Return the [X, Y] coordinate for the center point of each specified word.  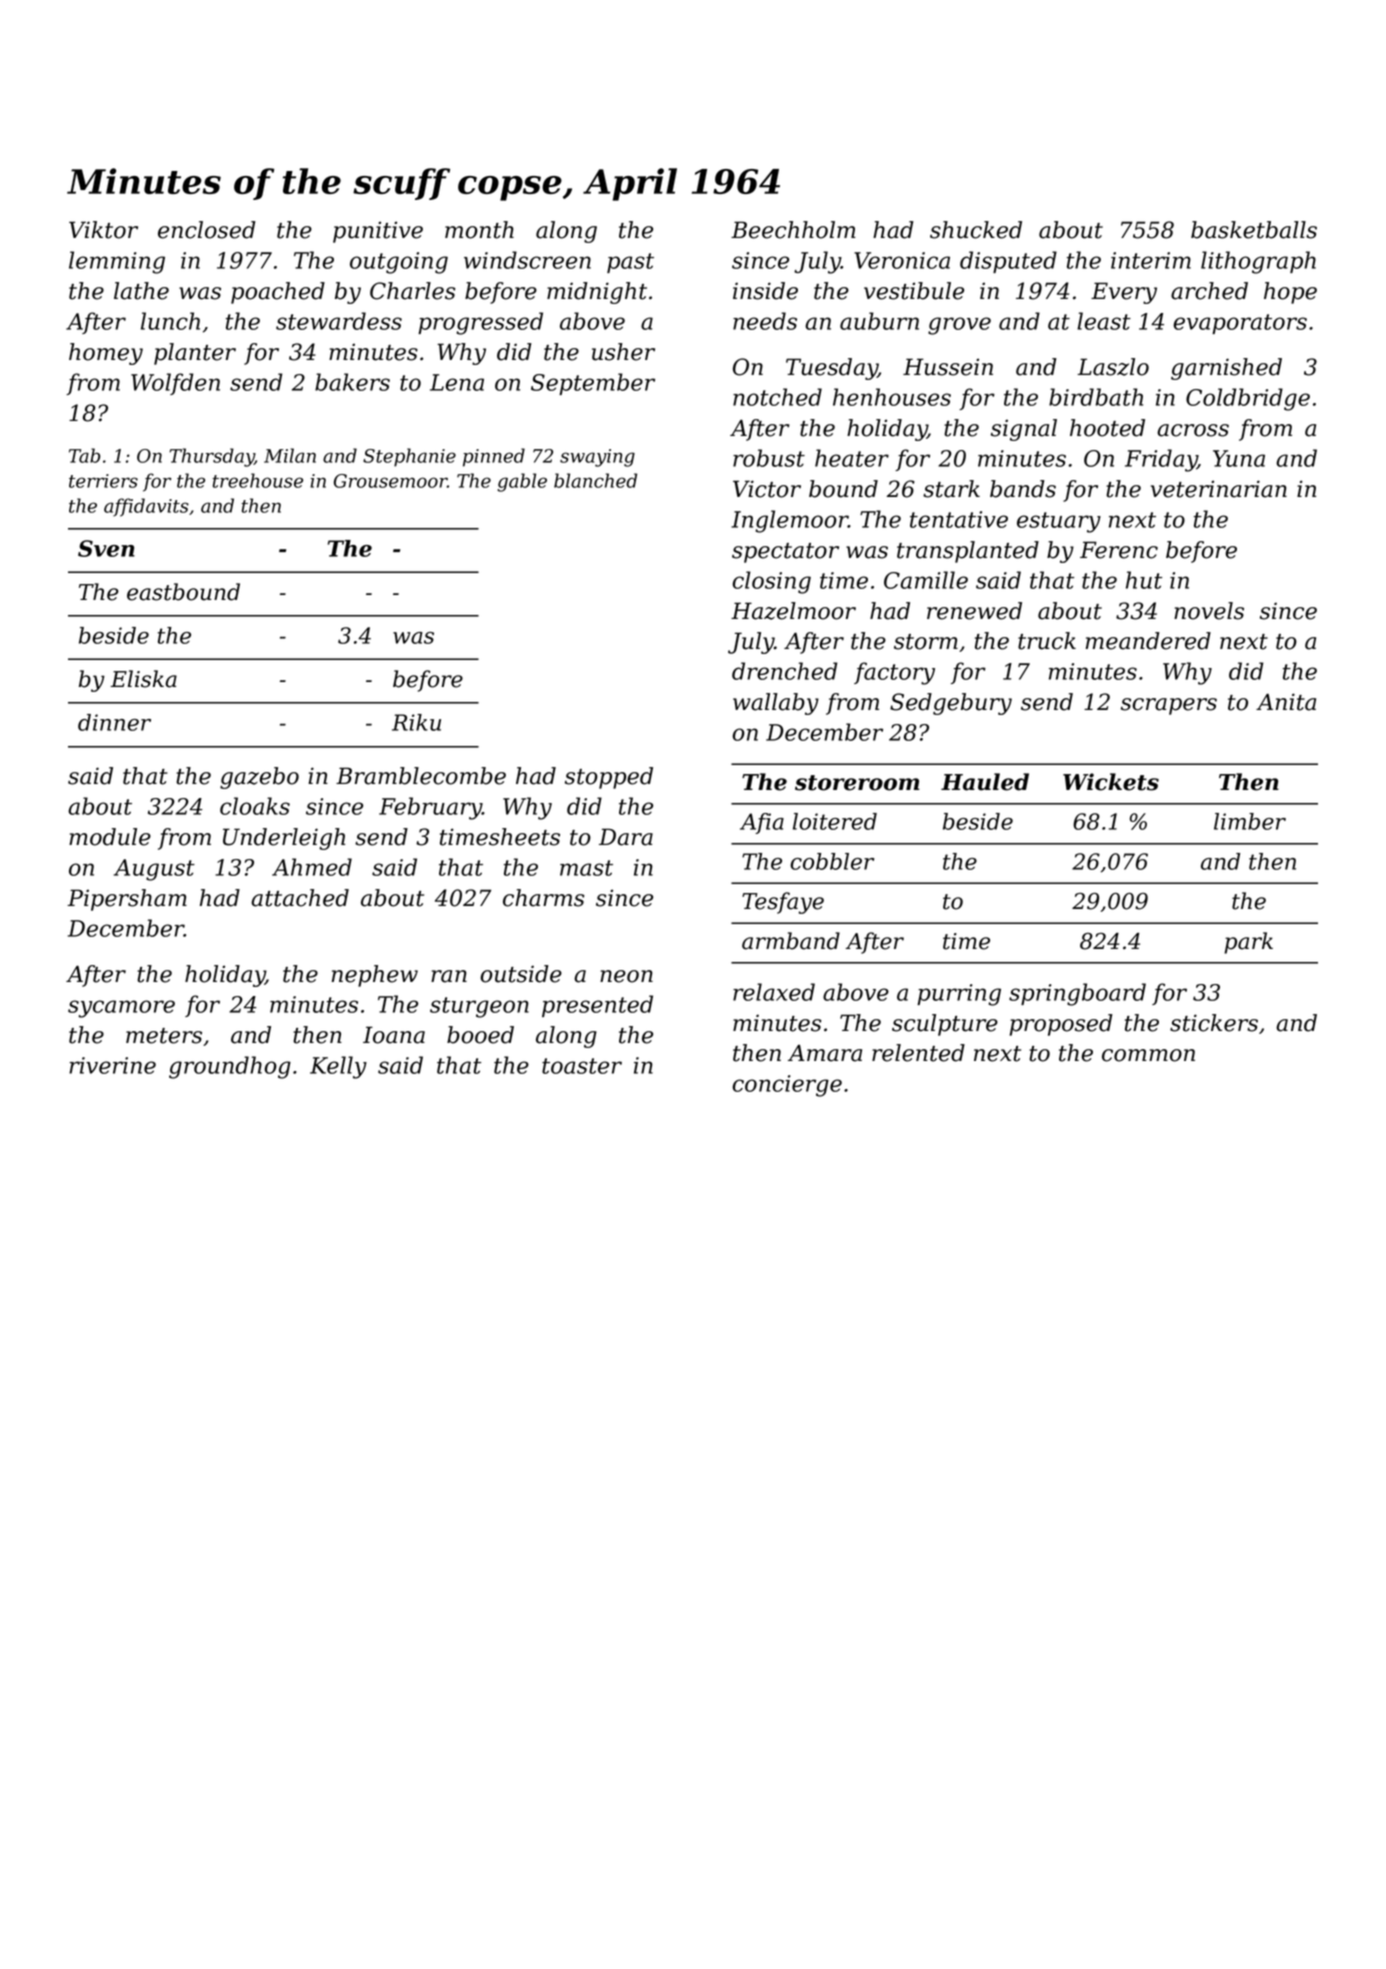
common [1148, 1055]
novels [1209, 611]
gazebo [259, 778]
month [479, 230]
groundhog [230, 1067]
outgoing [399, 263]
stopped [609, 778]
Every [1124, 293]
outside [521, 974]
